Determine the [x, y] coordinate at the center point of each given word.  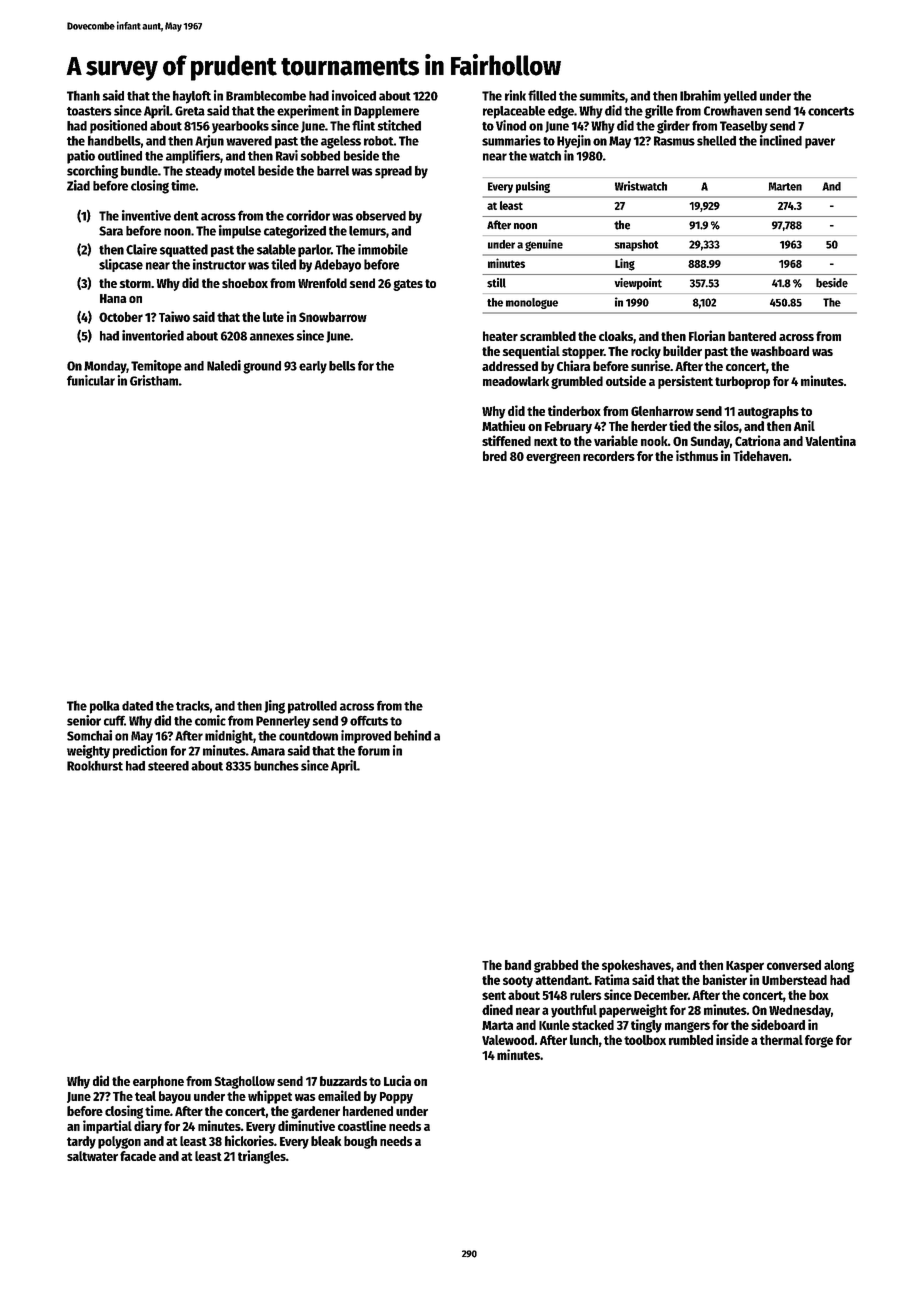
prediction [140, 752]
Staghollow [245, 1082]
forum [374, 751]
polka [105, 707]
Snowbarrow [333, 317]
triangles [262, 1157]
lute [273, 317]
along [839, 966]
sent [494, 995]
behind [412, 735]
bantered [752, 336]
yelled [740, 97]
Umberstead [794, 980]
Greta [190, 111]
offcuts [369, 721]
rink [515, 95]
